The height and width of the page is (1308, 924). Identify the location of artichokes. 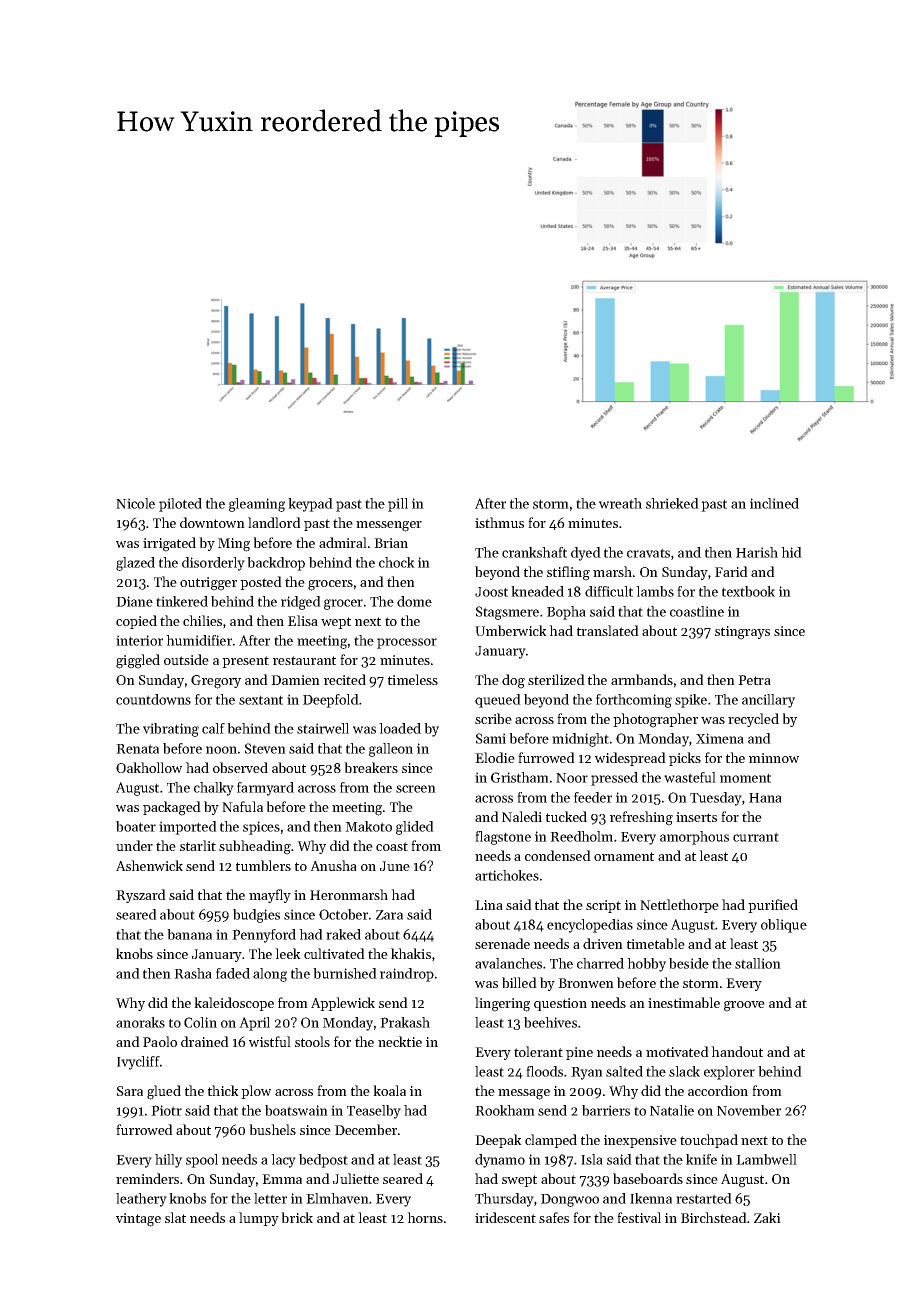
(507, 875).
